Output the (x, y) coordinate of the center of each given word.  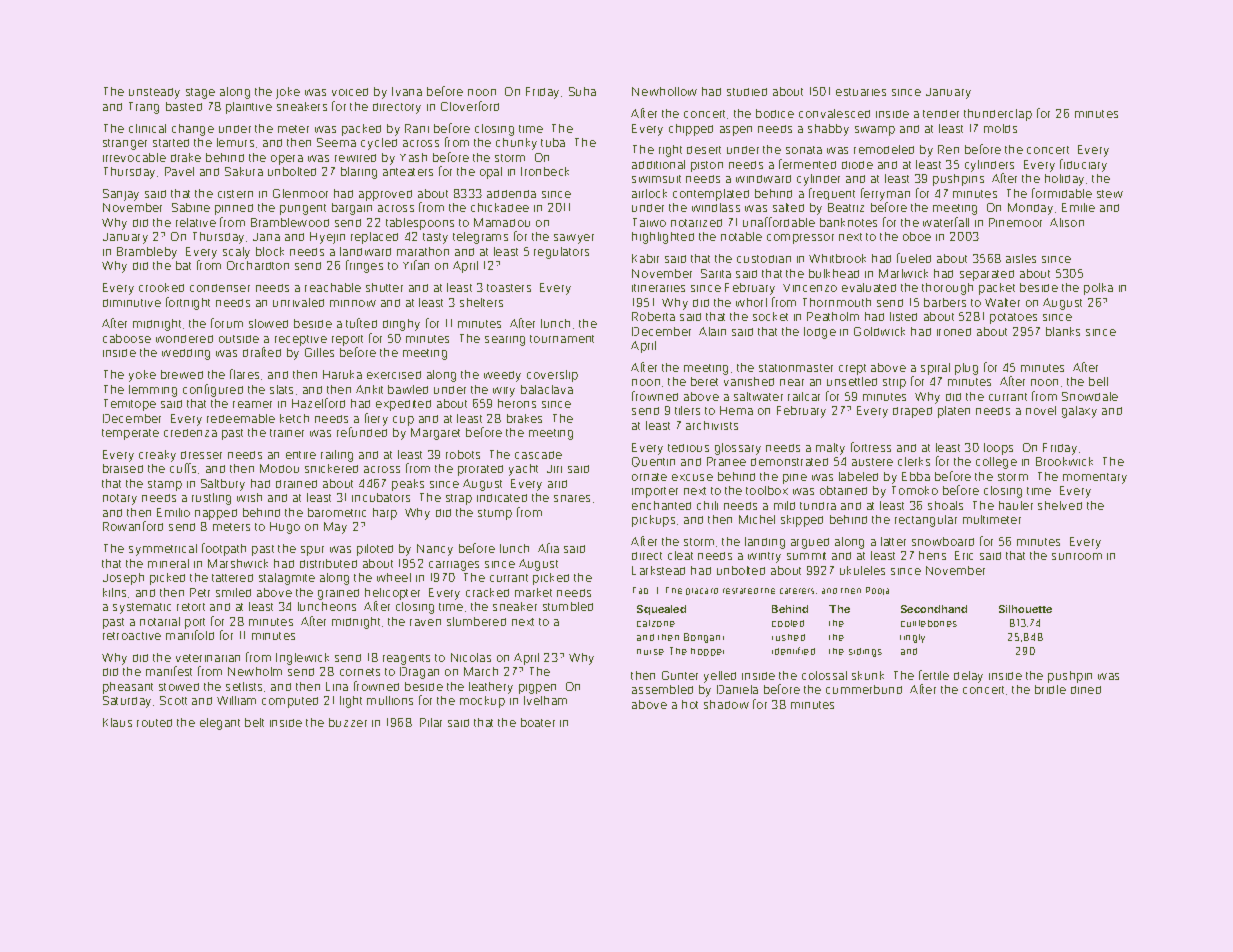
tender (941, 114)
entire (301, 455)
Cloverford (470, 106)
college (996, 463)
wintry (764, 557)
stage (200, 93)
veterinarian (208, 658)
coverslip (552, 376)
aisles (1021, 258)
